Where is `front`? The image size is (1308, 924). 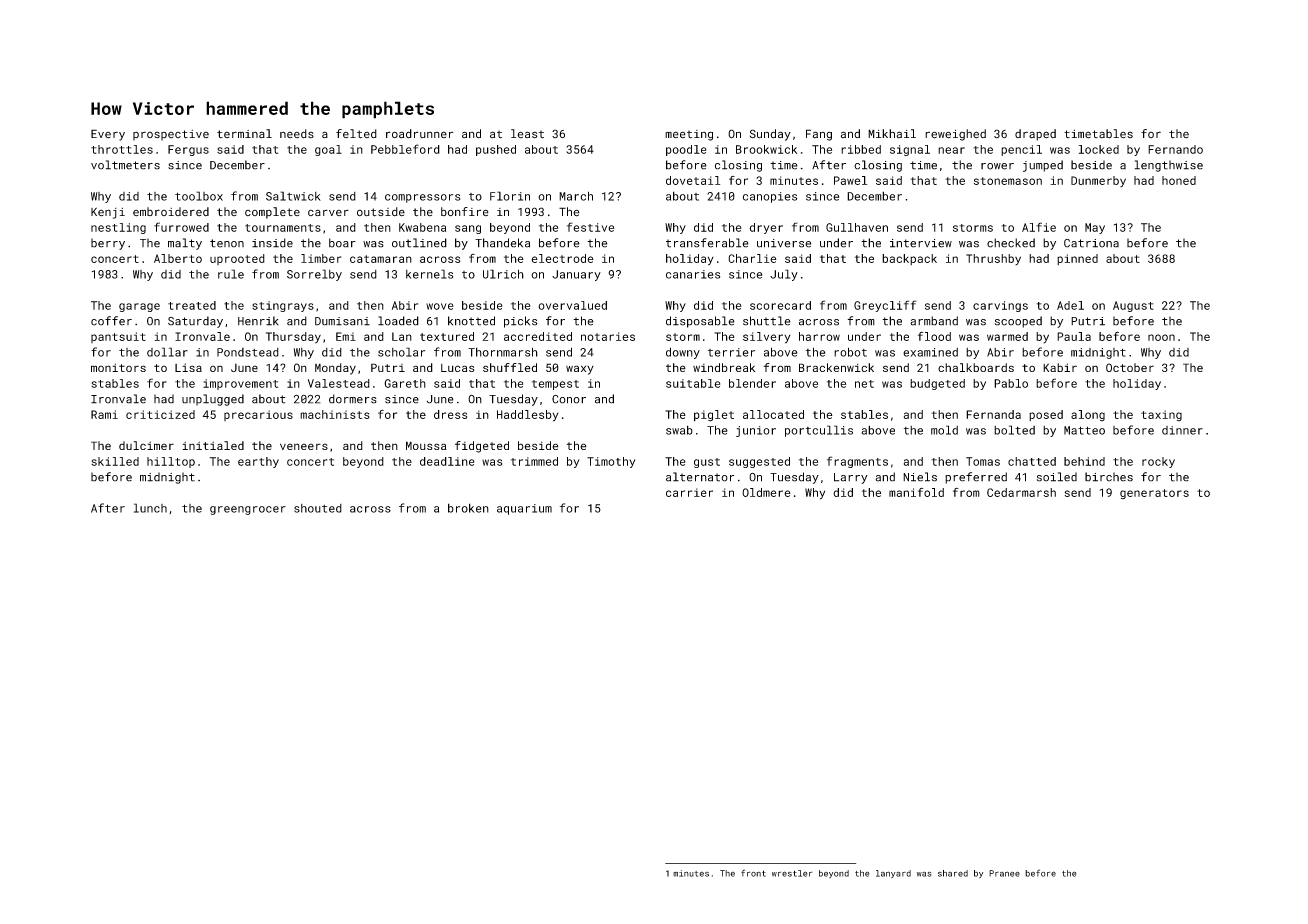 front is located at coordinates (753, 873).
